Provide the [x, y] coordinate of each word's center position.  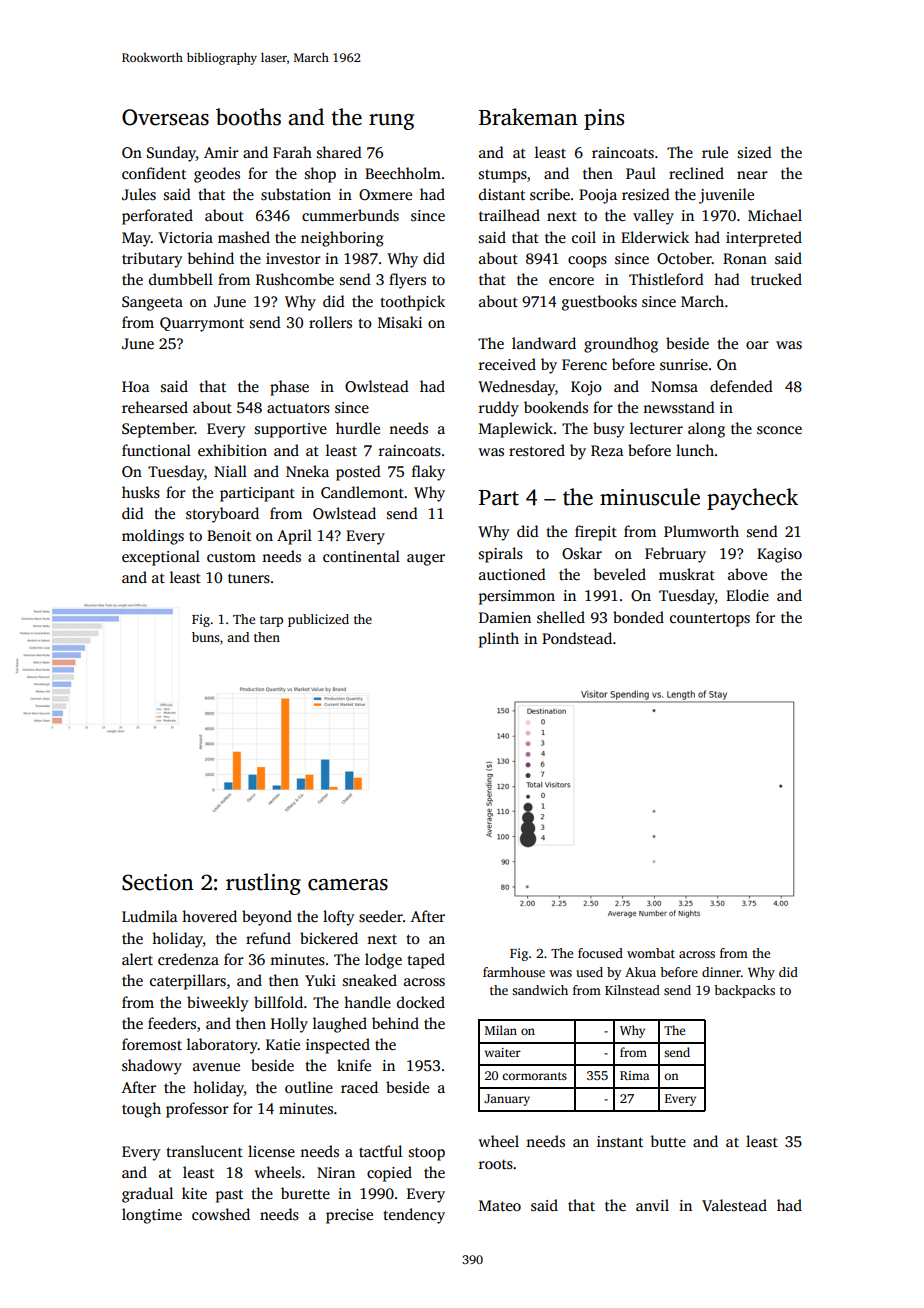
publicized [318, 620]
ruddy [499, 409]
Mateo [500, 1205]
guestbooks [599, 303]
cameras [348, 885]
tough [141, 1110]
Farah [292, 152]
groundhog [621, 345]
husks [141, 492]
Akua [640, 972]
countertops [710, 620]
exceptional [161, 558]
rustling [263, 884]
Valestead [734, 1205]
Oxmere [385, 195]
